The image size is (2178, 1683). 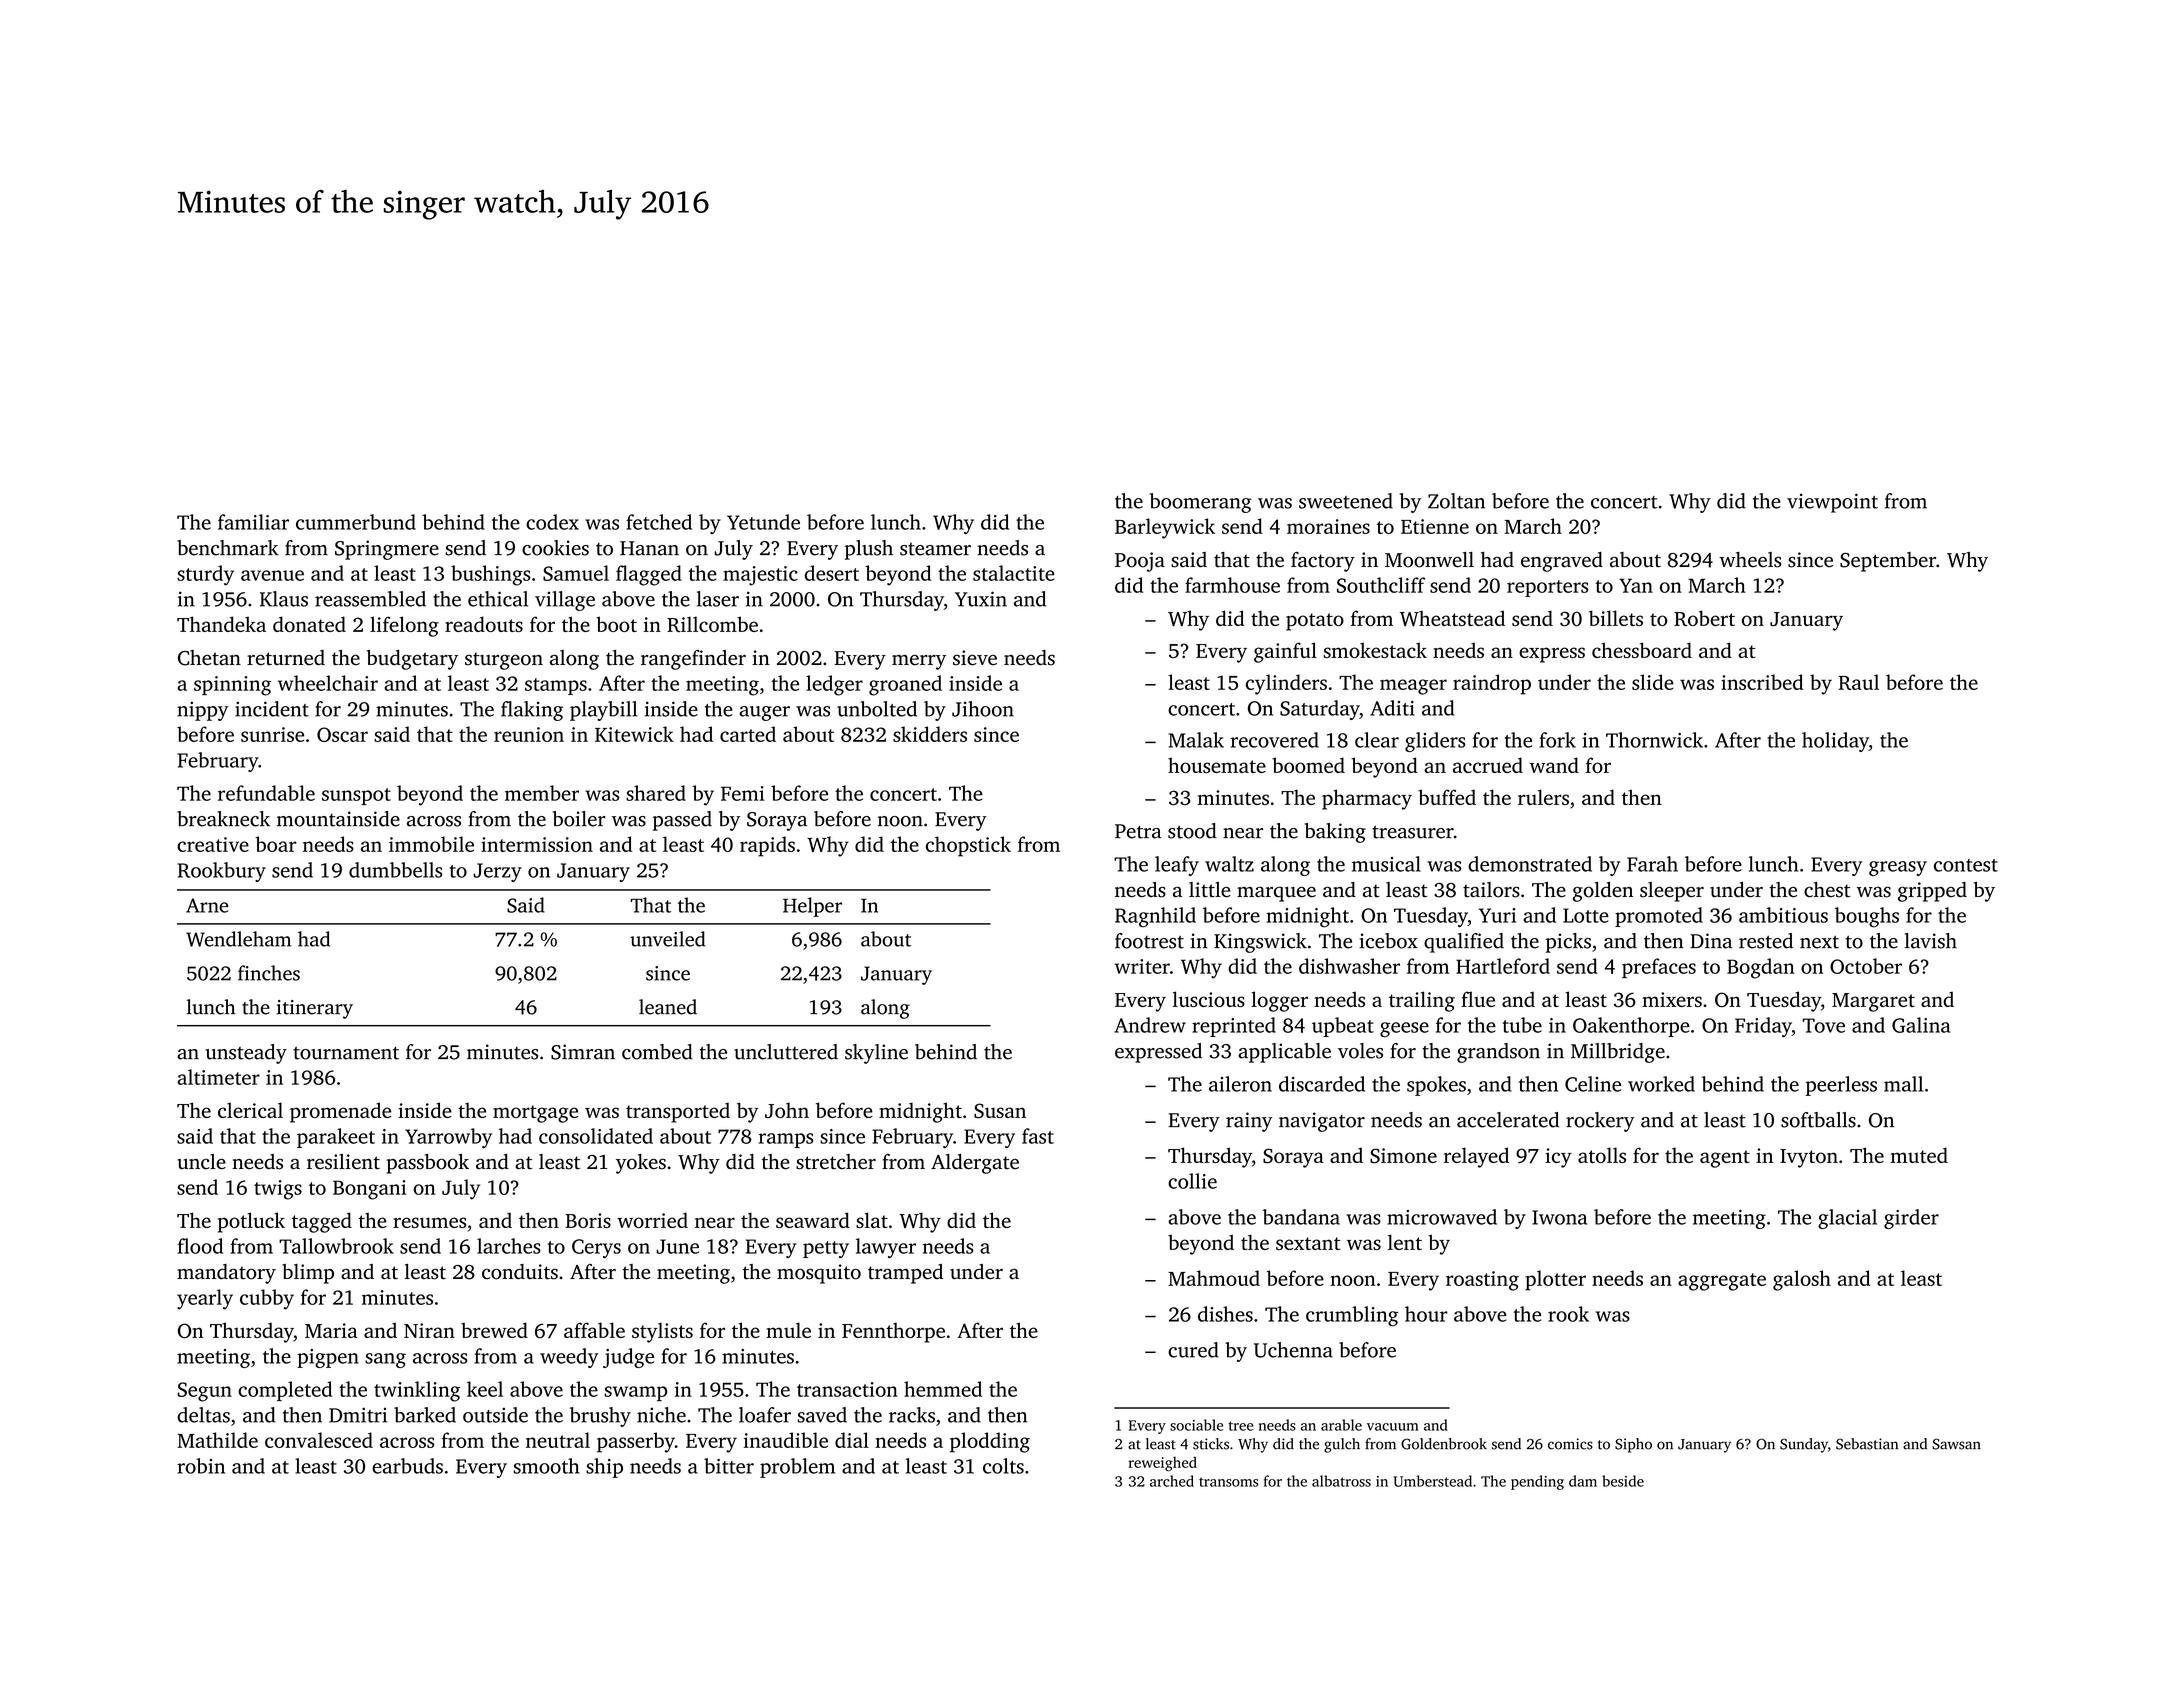 What do you see at coordinates (712, 624) in the image?
I see `Rillcombe` at bounding box center [712, 624].
